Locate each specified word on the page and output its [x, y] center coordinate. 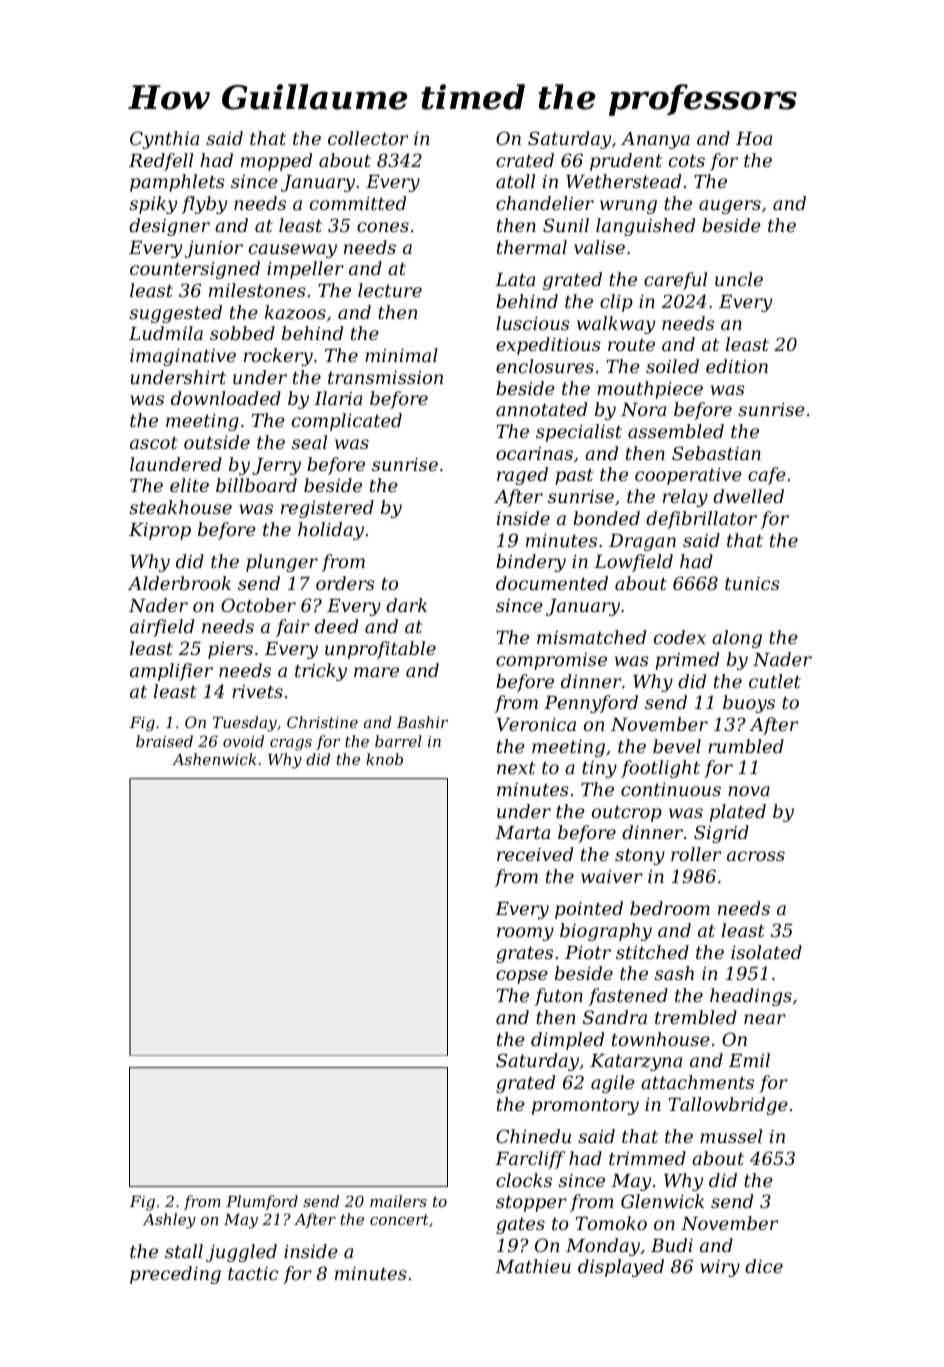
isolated [766, 952]
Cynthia [164, 140]
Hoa [754, 138]
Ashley [169, 1221]
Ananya [655, 140]
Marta [522, 832]
